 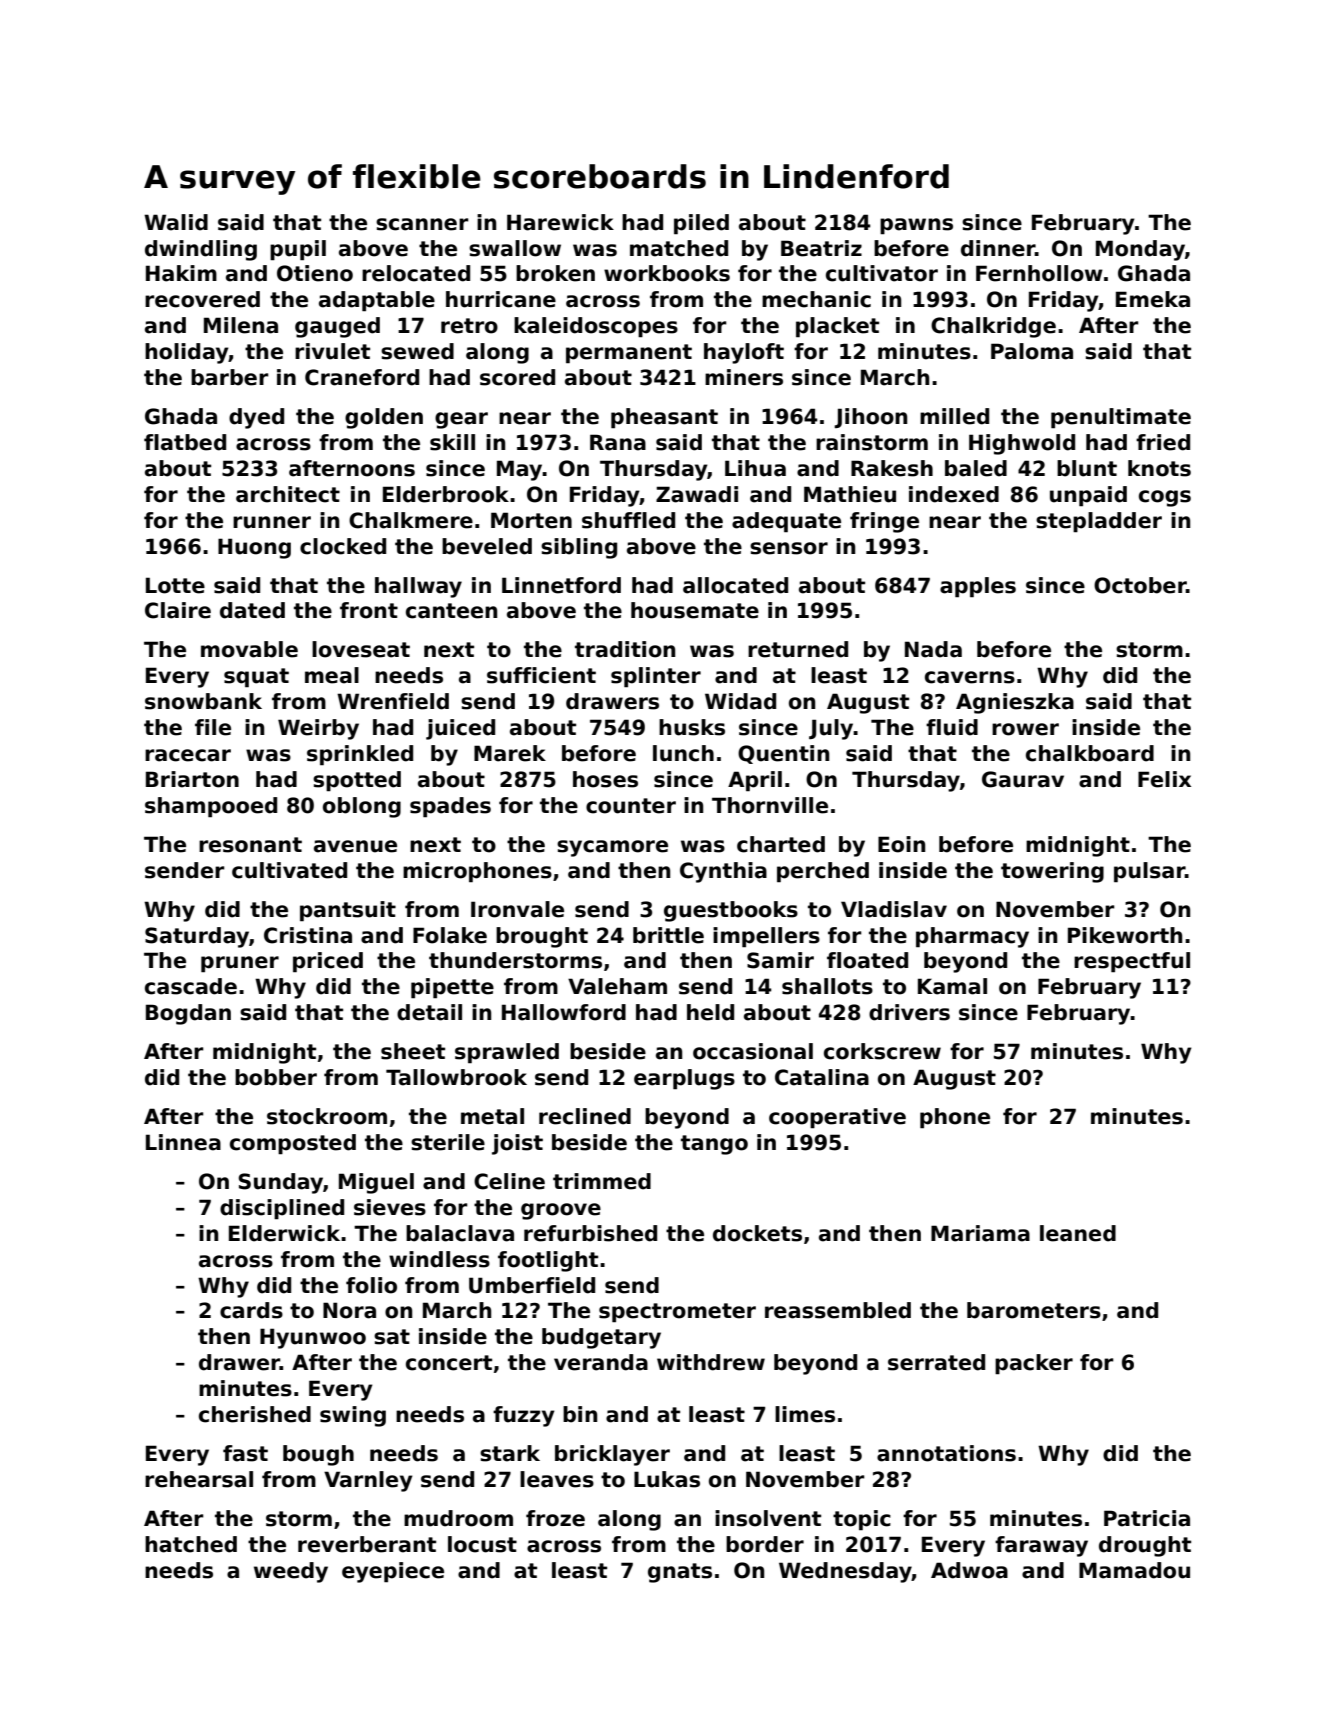 What do you see at coordinates (1140, 250) in the image?
I see `Monday` at bounding box center [1140, 250].
